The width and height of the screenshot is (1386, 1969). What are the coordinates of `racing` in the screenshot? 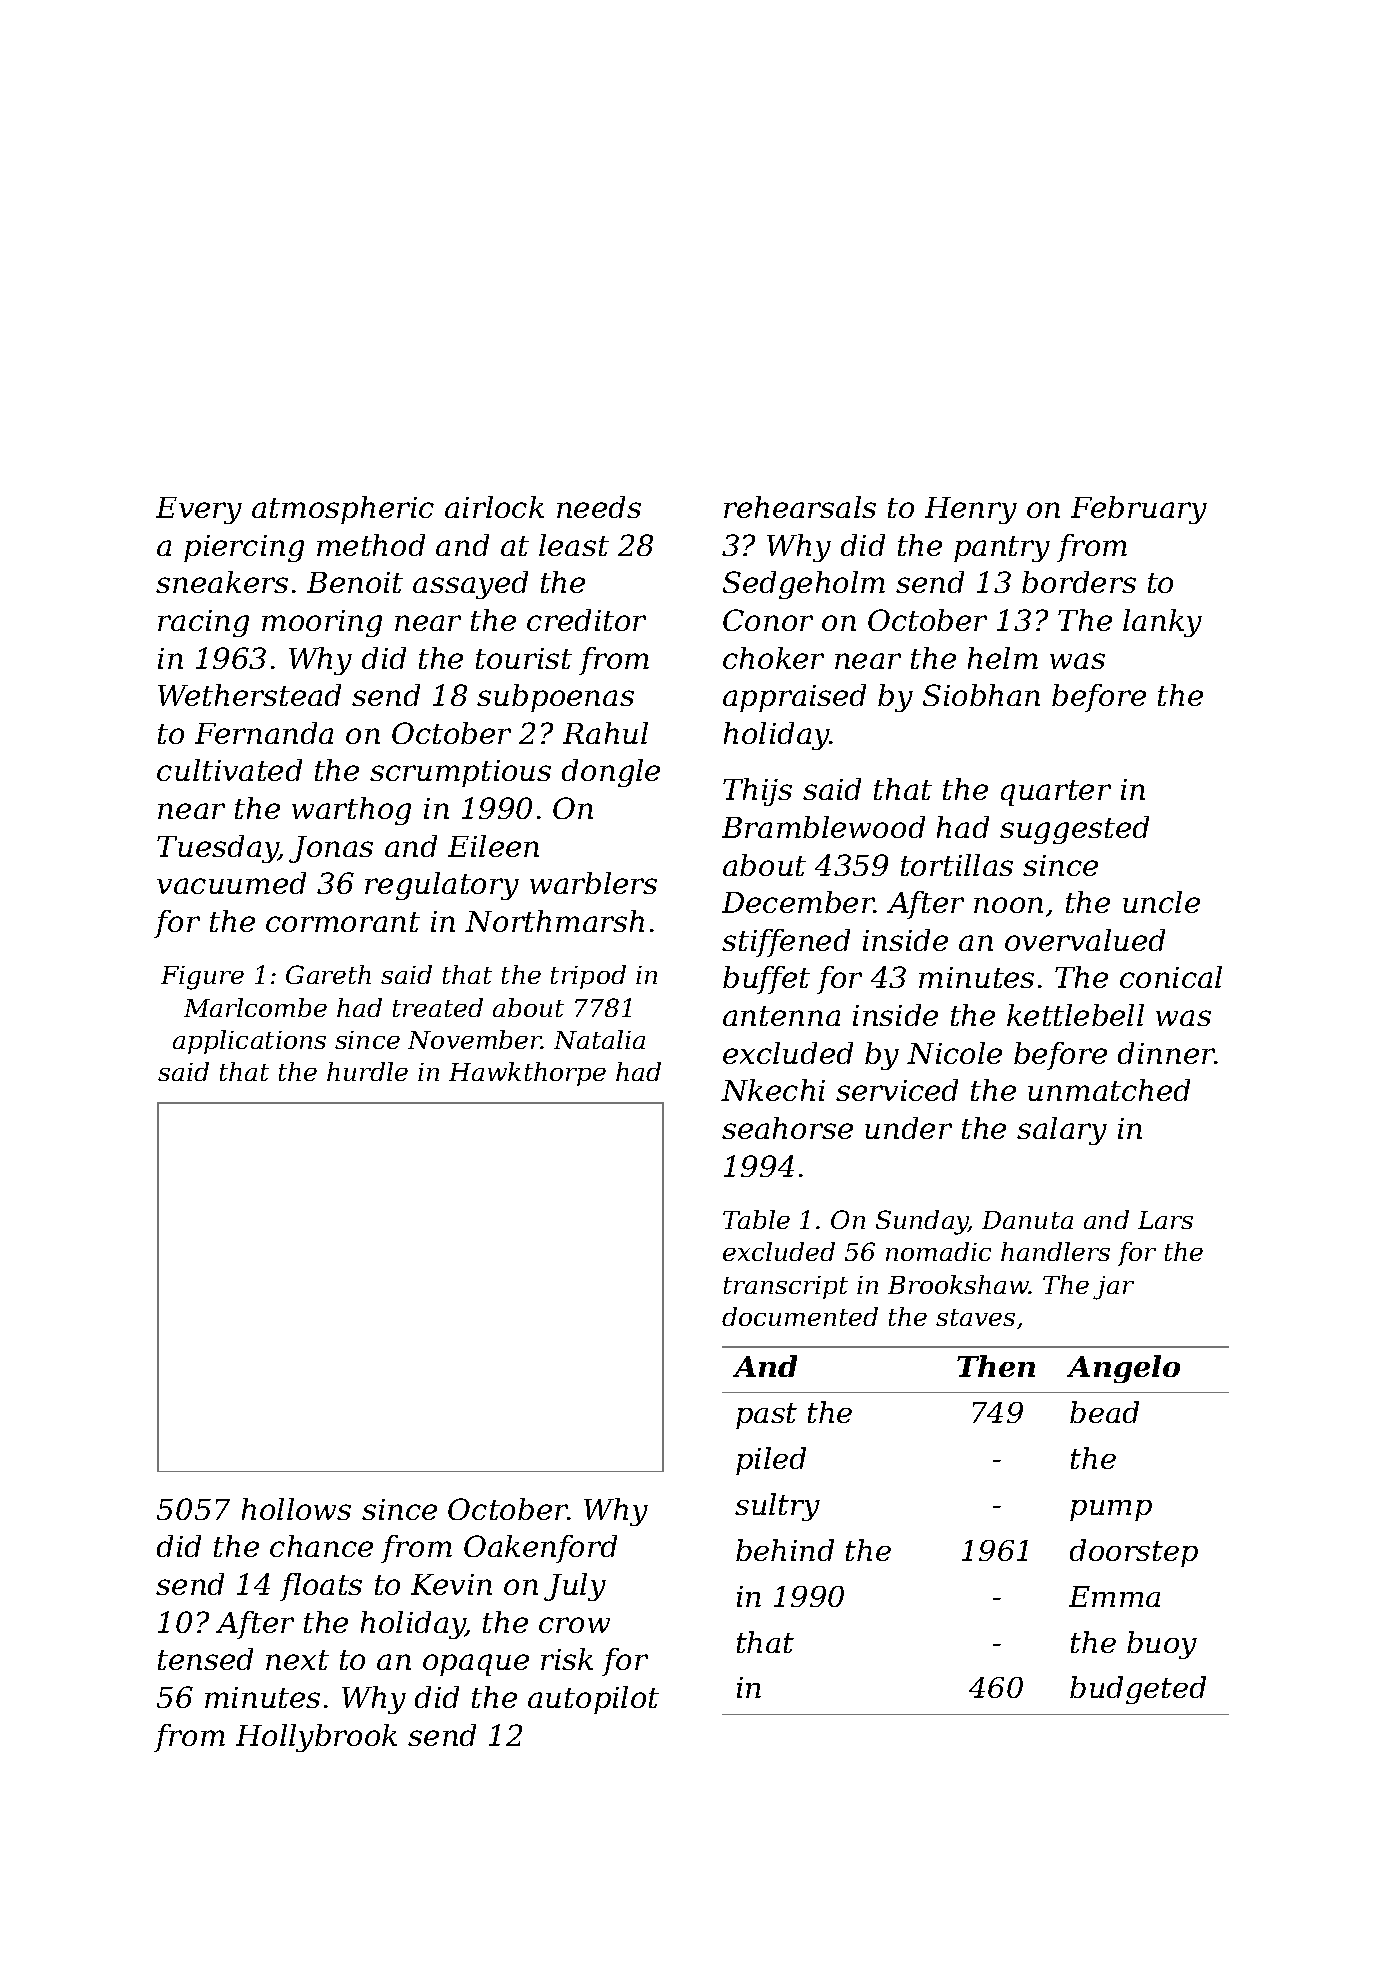 It's located at (203, 623).
